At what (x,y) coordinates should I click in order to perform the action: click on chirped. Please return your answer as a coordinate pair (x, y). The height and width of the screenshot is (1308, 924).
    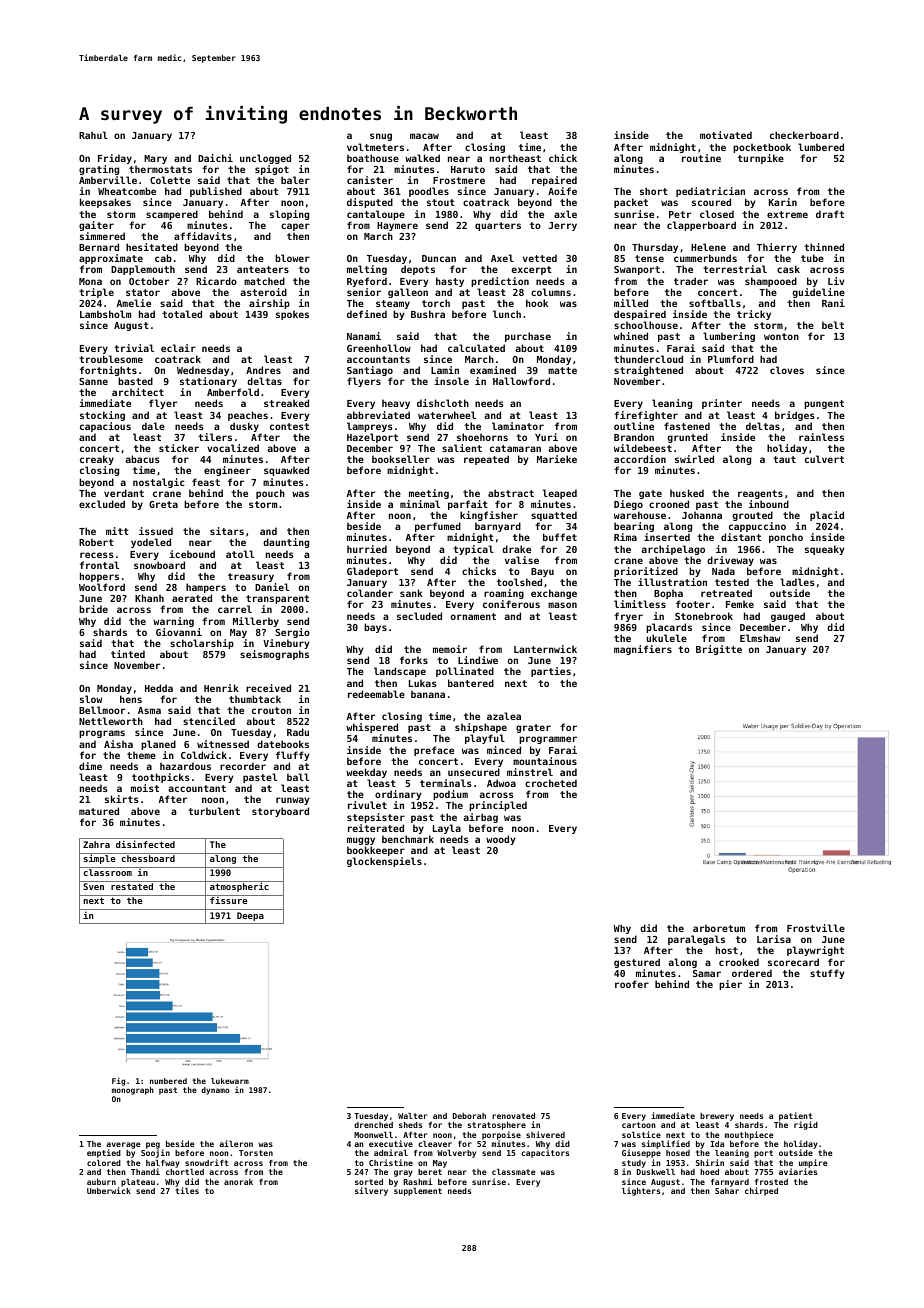
    Looking at the image, I should click on (761, 1191).
